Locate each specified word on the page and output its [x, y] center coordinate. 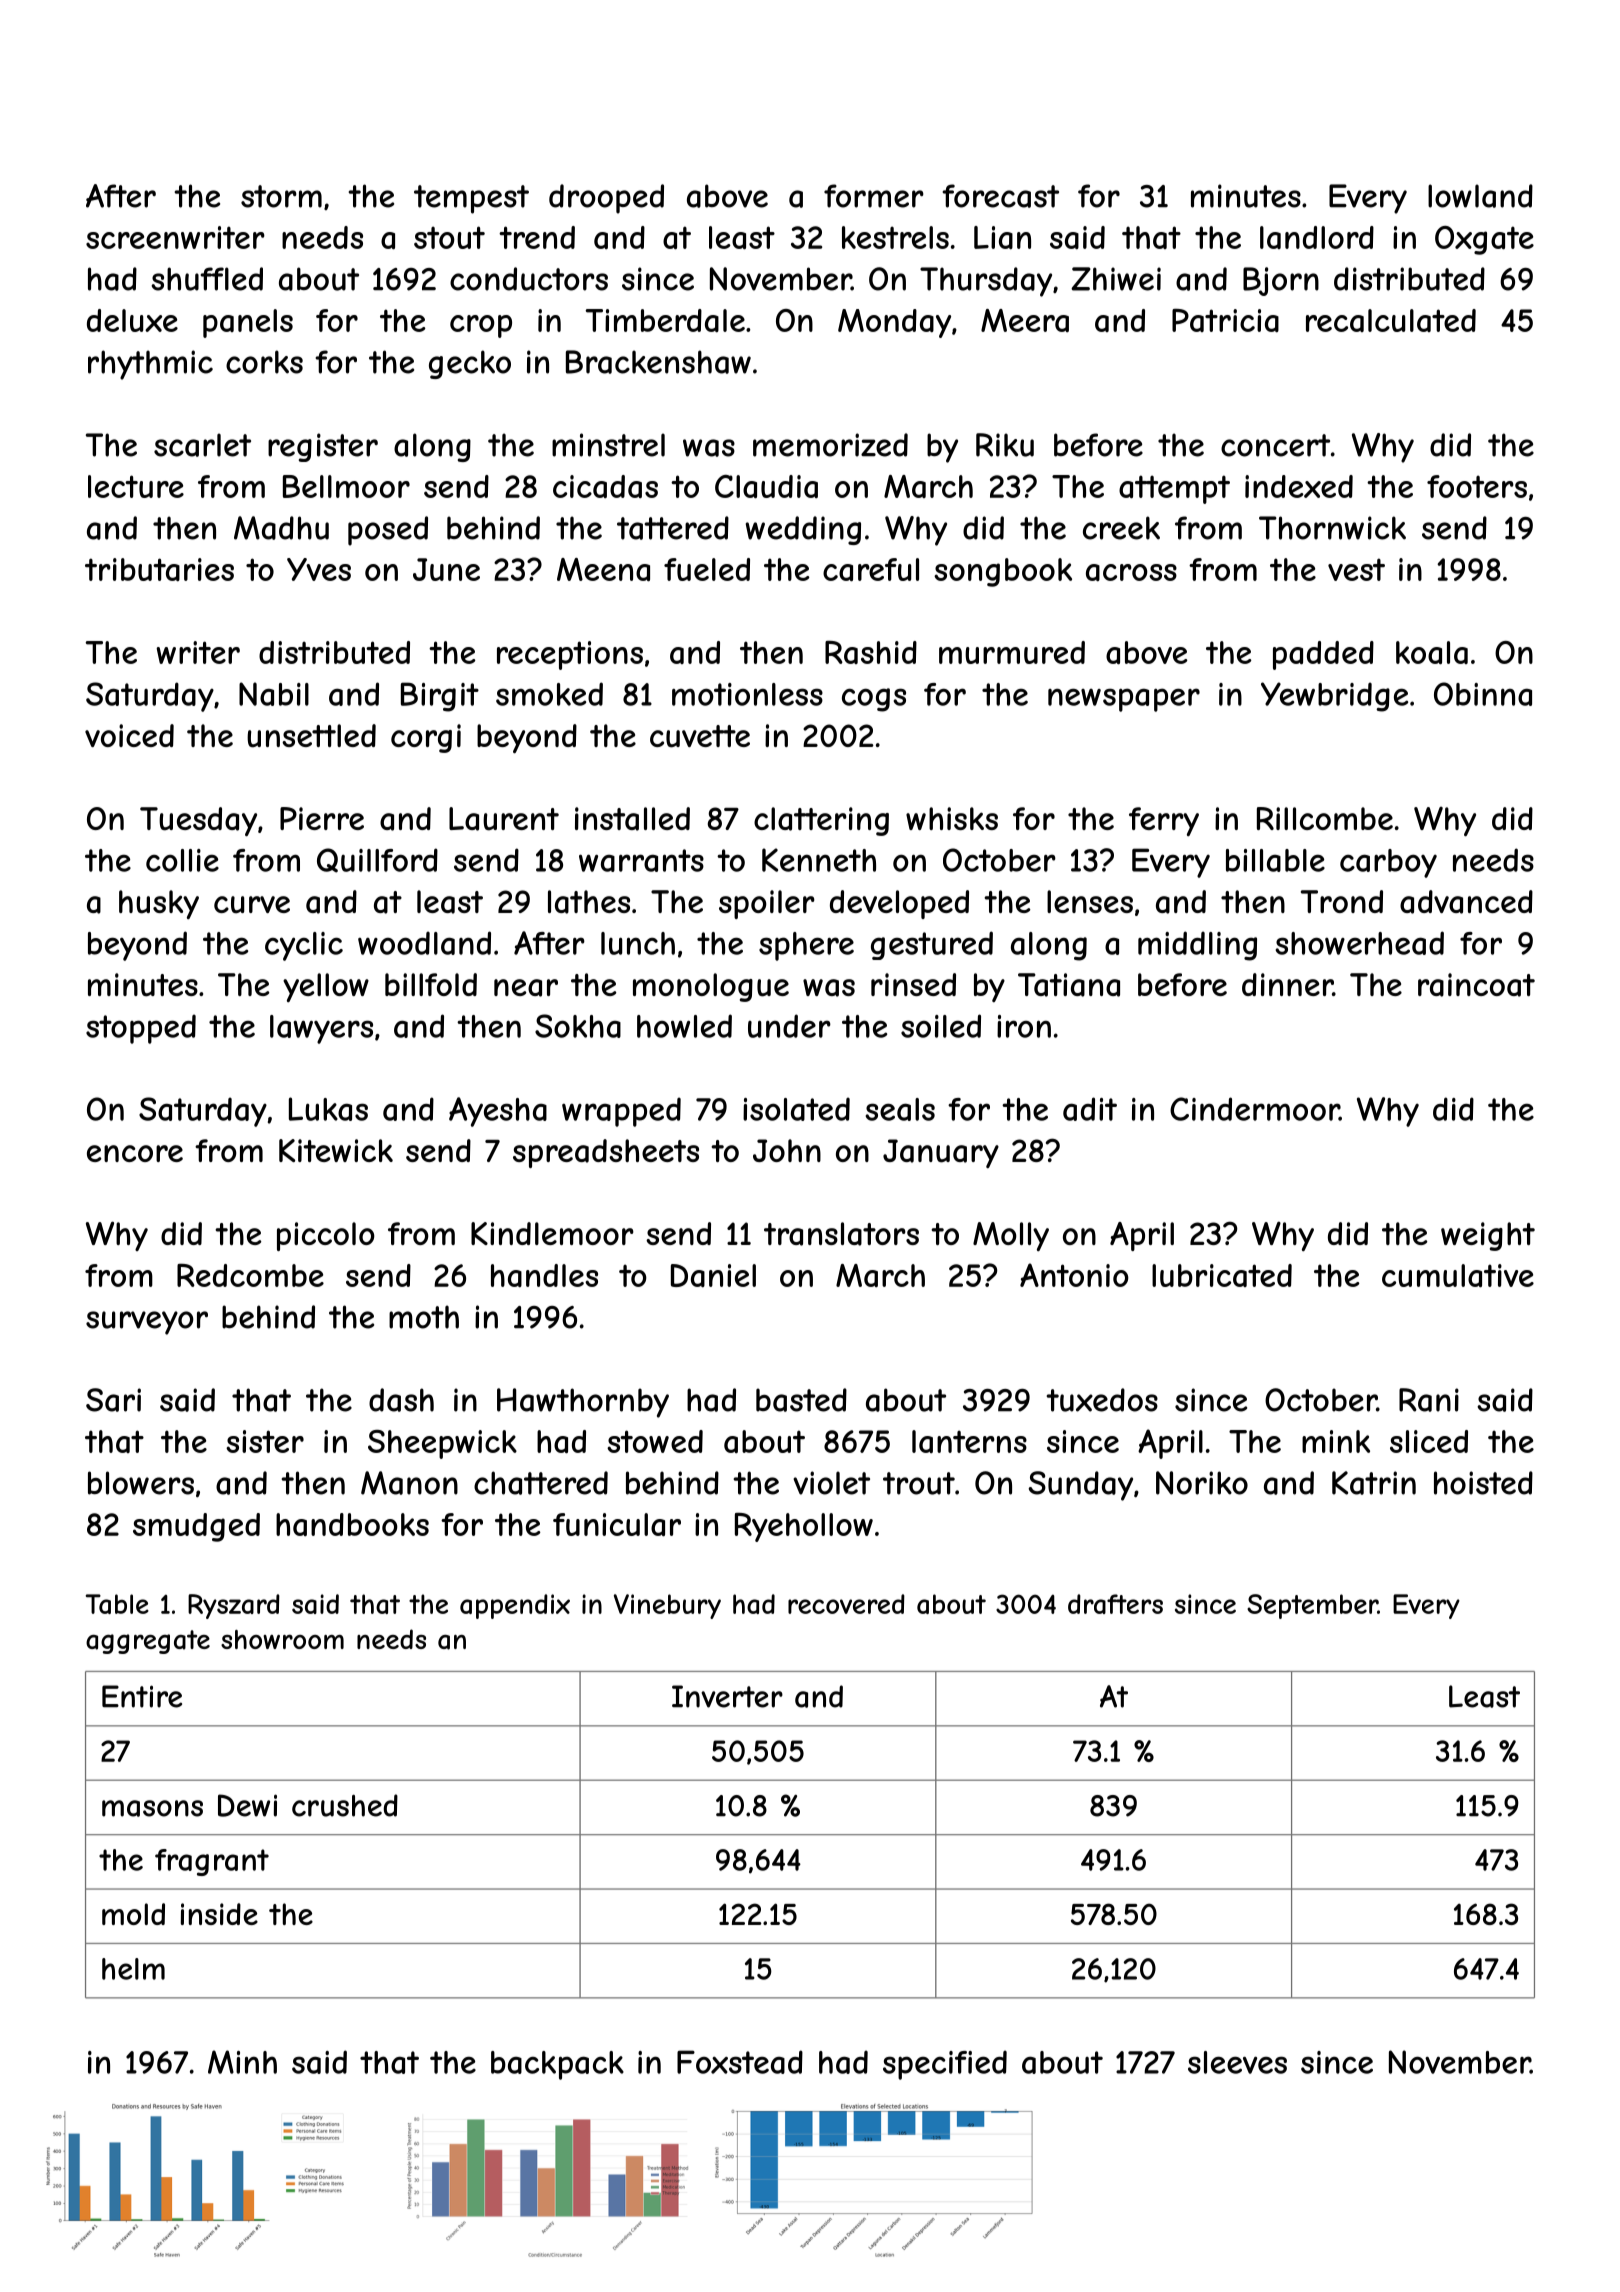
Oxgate [1484, 240]
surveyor [147, 1323]
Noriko [1202, 1483]
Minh [242, 2062]
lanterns [969, 1441]
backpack [557, 2065]
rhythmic [150, 365]
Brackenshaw [658, 362]
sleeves [1237, 2062]
